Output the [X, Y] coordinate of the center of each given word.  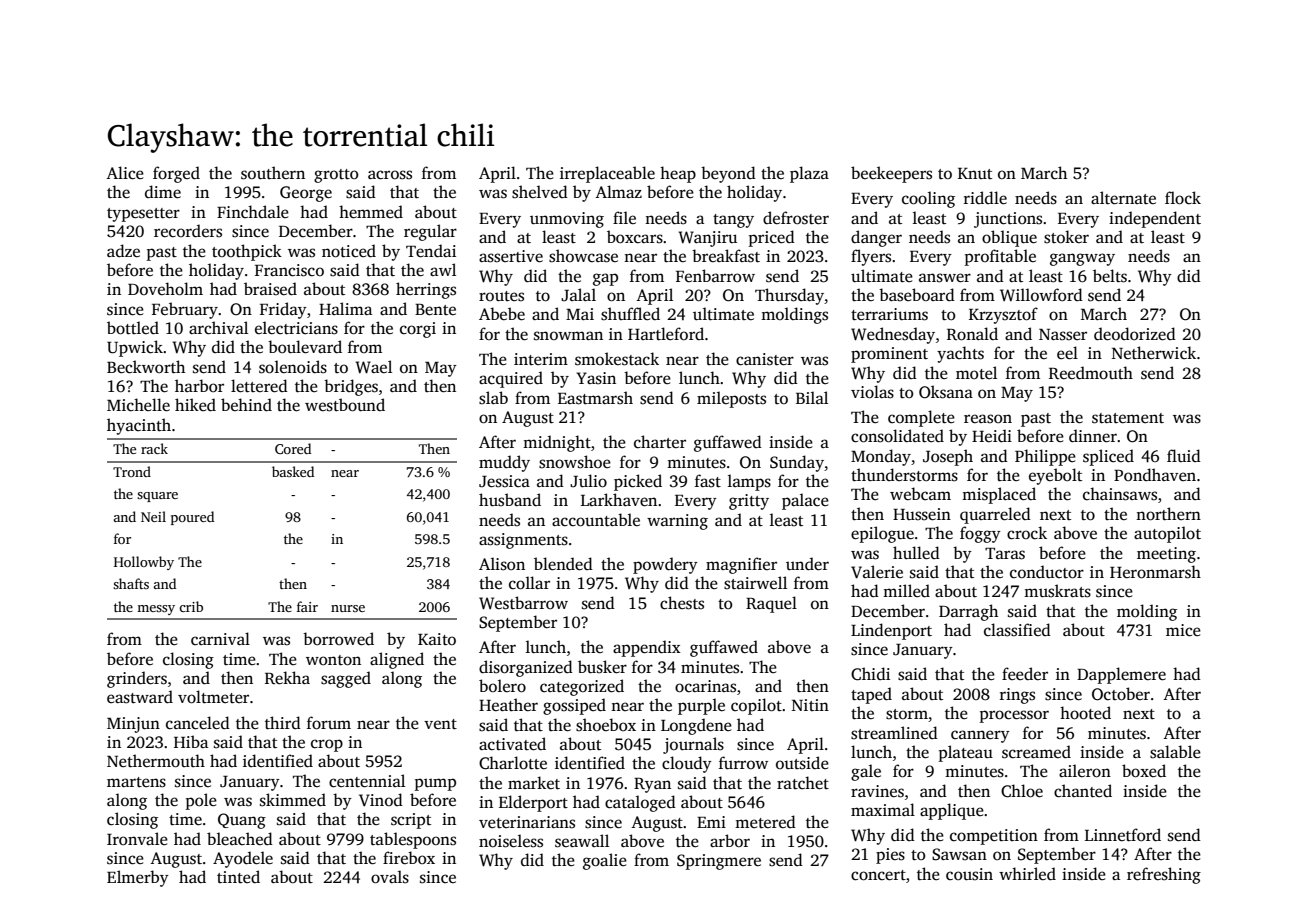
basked [293, 471]
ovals [390, 877]
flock [1183, 198]
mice [1183, 630]
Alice [125, 173]
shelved [540, 192]
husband [510, 500]
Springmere [719, 862]
